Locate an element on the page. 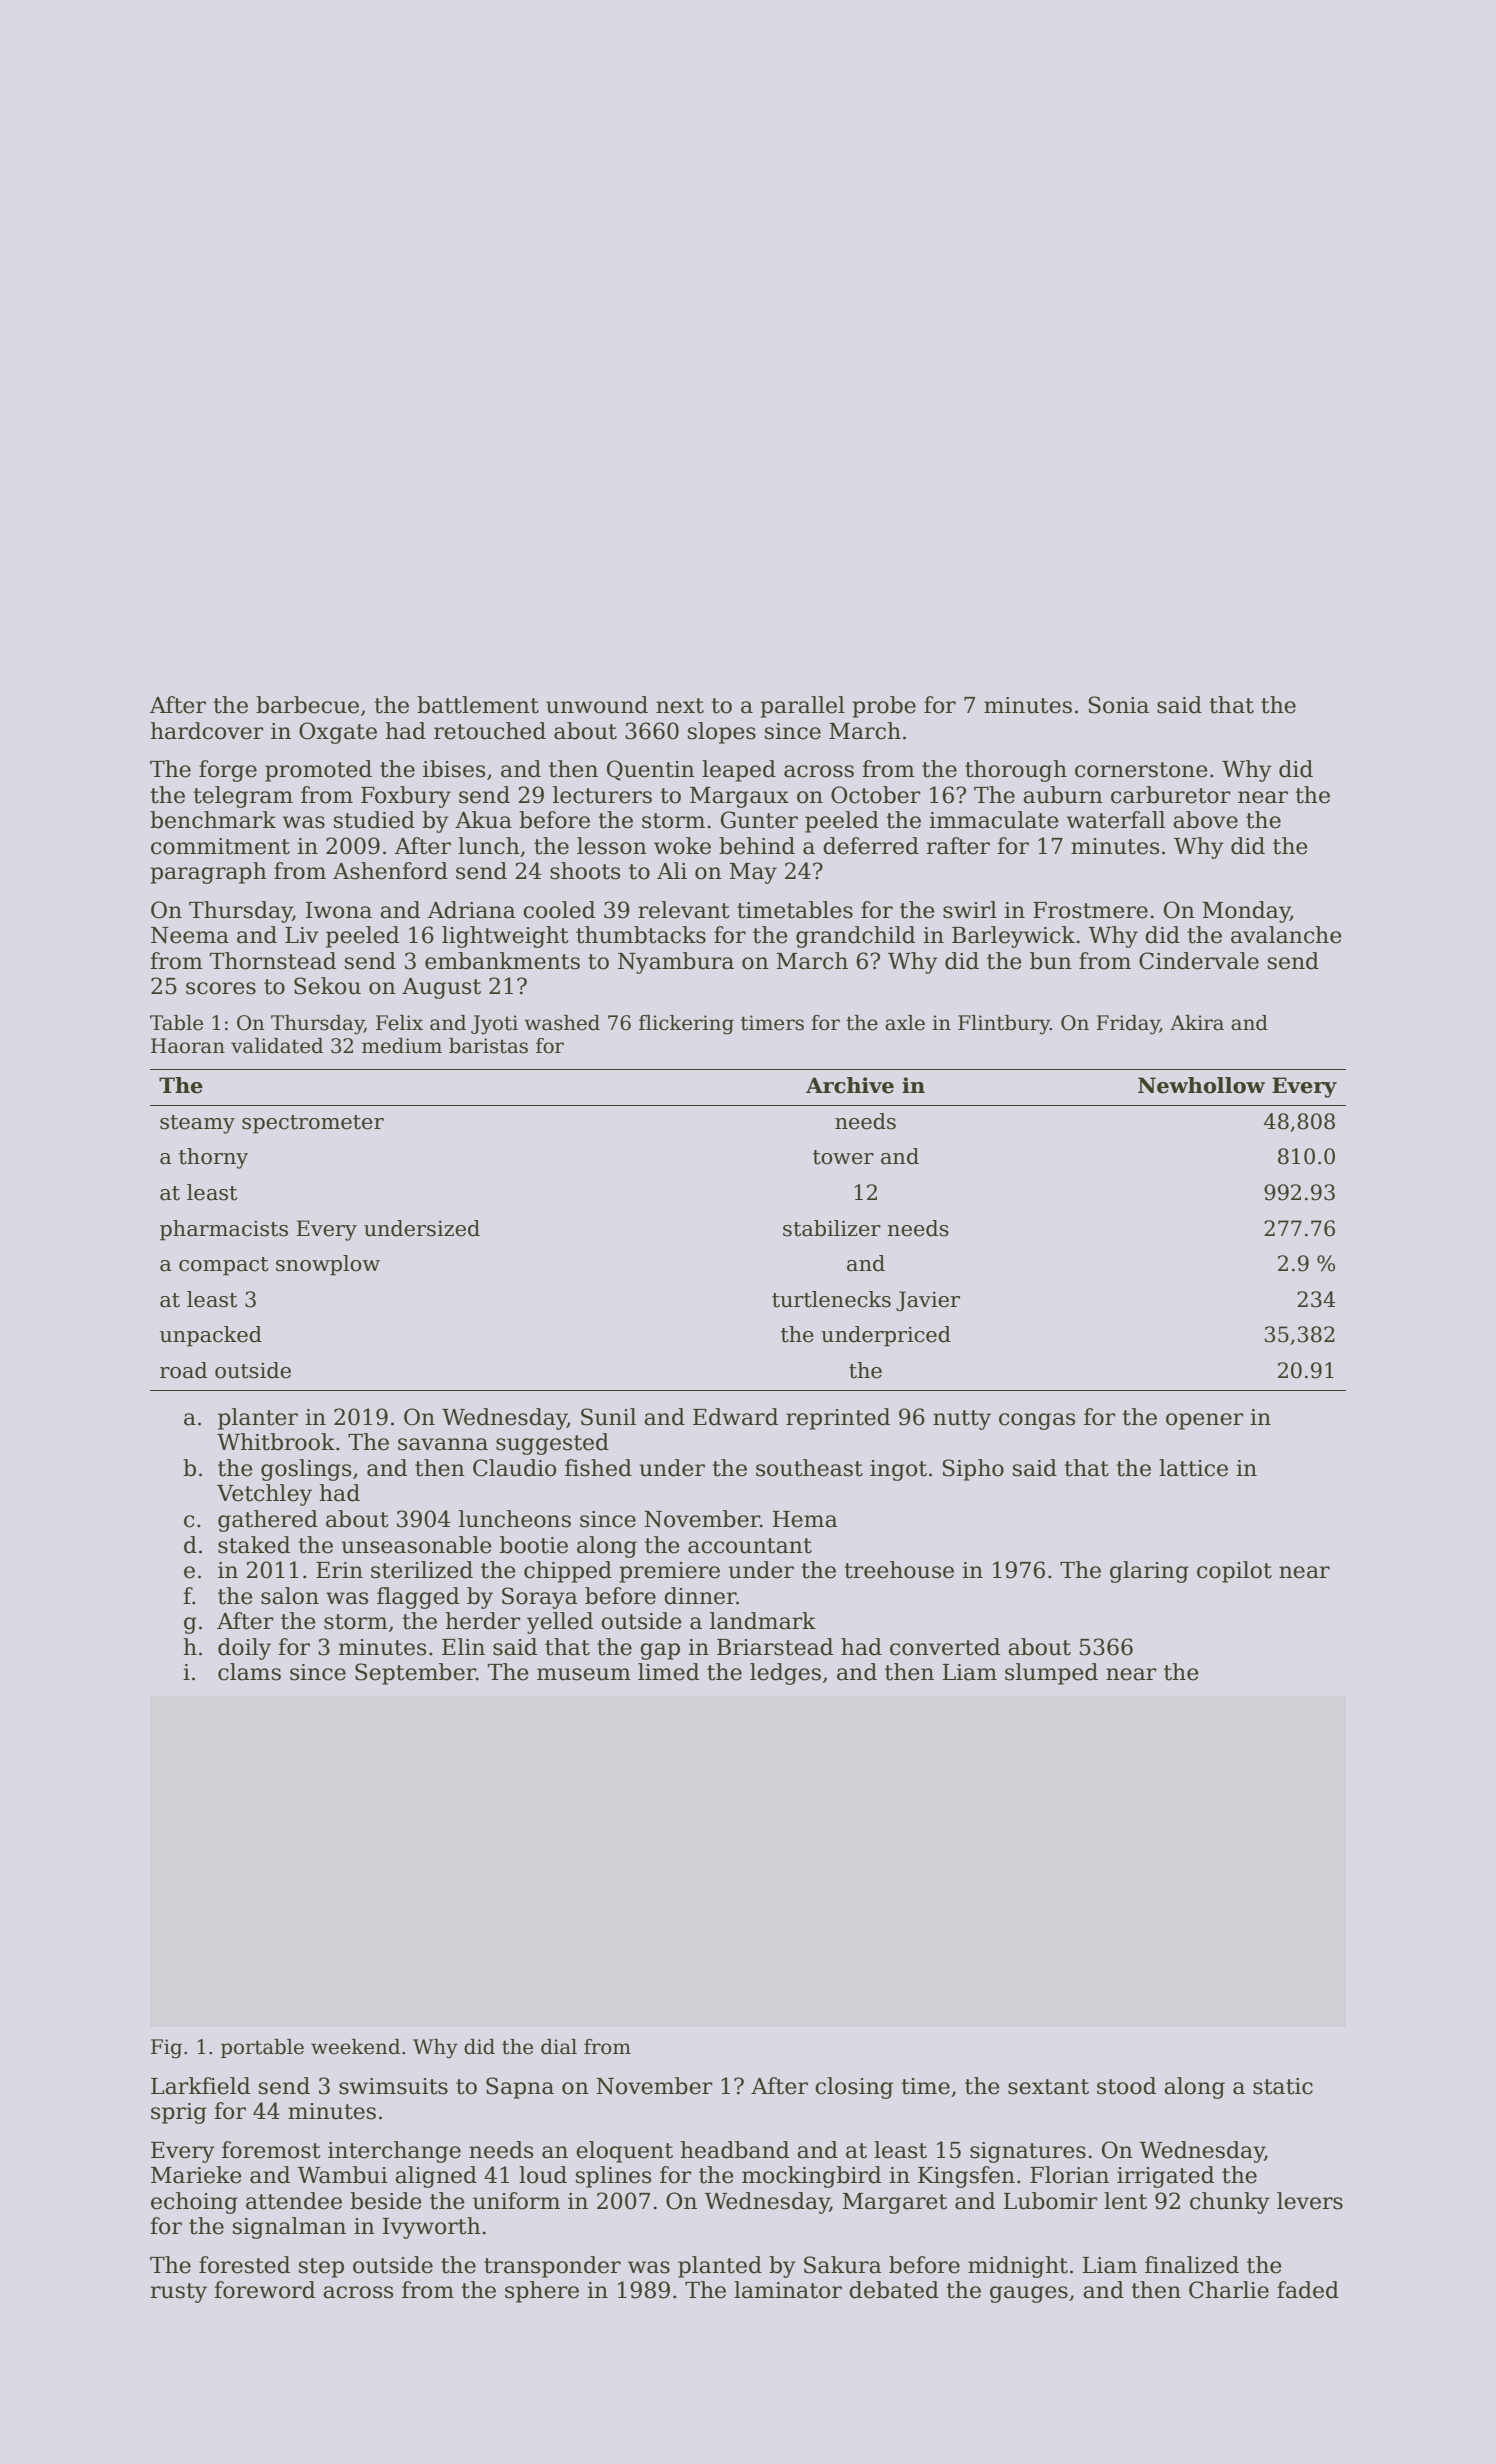 The image size is (1496, 2464). step is located at coordinates (321, 2268).
